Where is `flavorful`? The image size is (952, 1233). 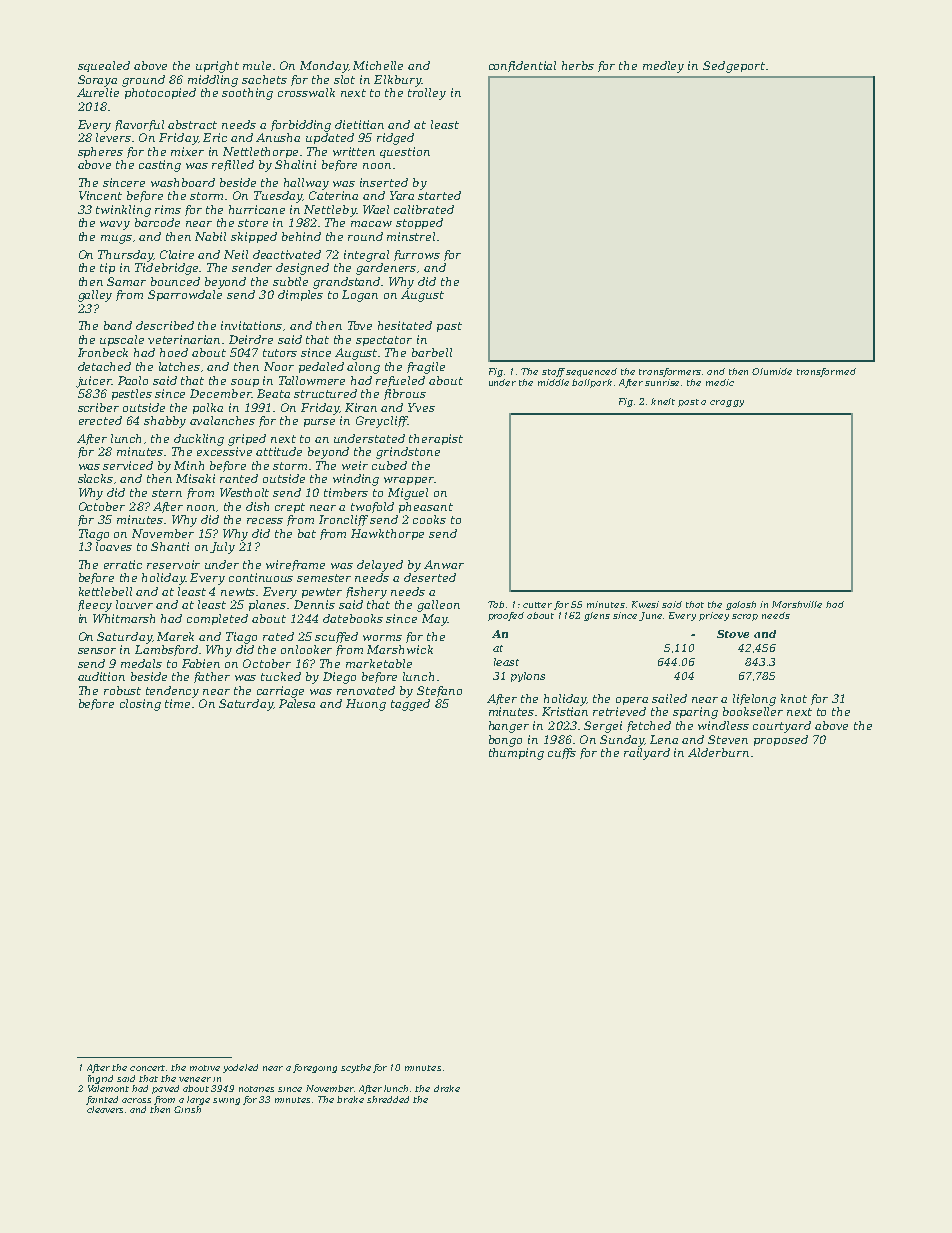 flavorful is located at coordinates (139, 125).
